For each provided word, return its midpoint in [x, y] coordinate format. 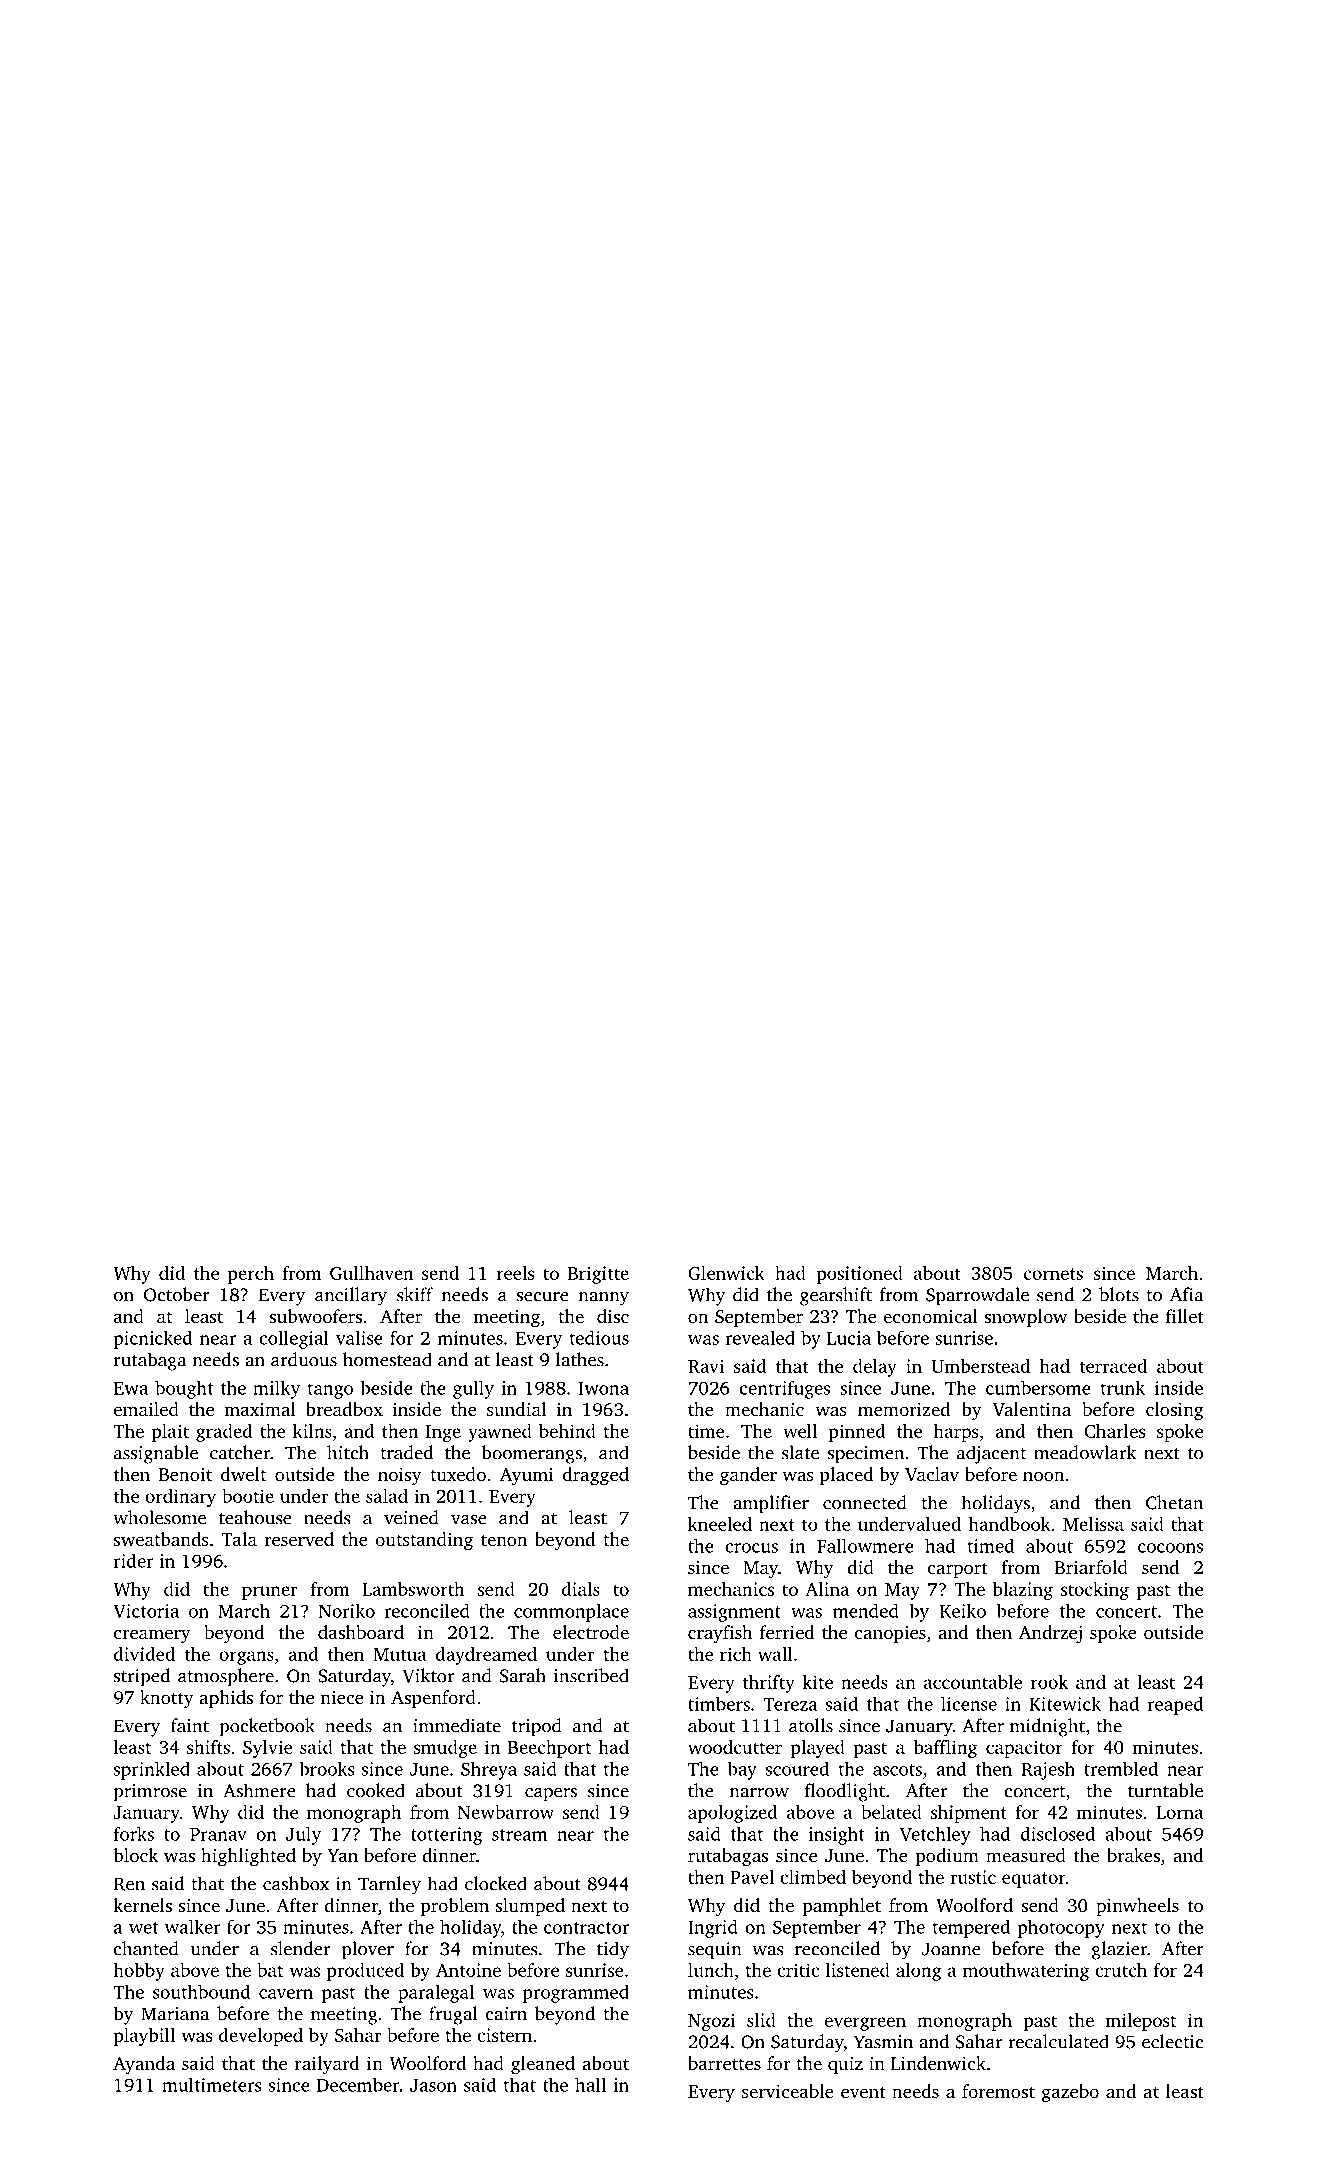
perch [251, 1275]
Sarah [523, 1675]
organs [246, 1658]
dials [581, 1589]
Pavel [752, 1877]
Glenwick [726, 1273]
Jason [433, 2085]
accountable [973, 1682]
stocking [1095, 1591]
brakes [1133, 1855]
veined [411, 1517]
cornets [1053, 1274]
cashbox [296, 1883]
